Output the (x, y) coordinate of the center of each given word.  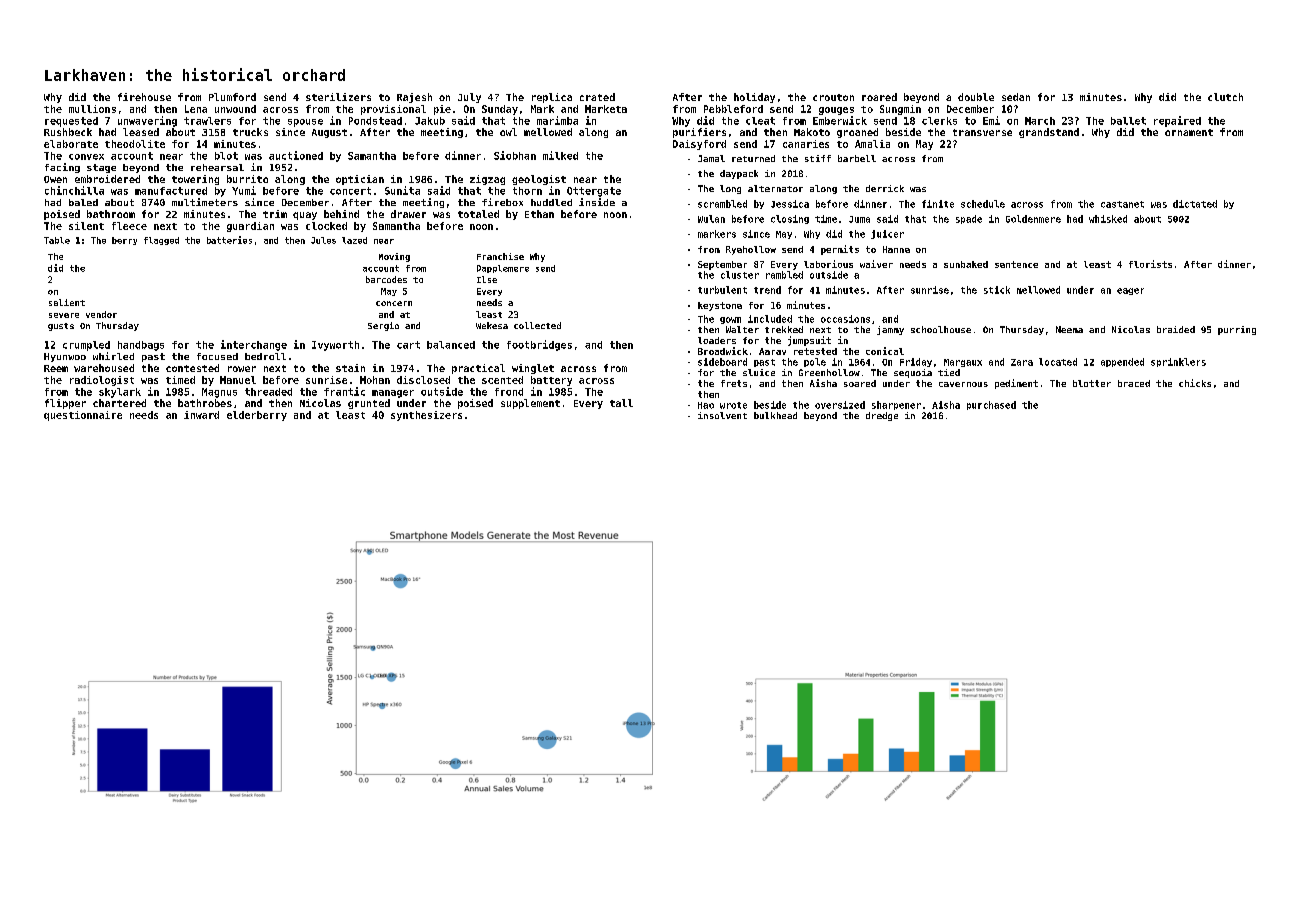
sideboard (722, 362)
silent (86, 226)
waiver (876, 264)
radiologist (102, 381)
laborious (828, 264)
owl (508, 132)
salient (67, 302)
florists (1150, 264)
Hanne (896, 249)
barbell (857, 158)
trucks (250, 132)
